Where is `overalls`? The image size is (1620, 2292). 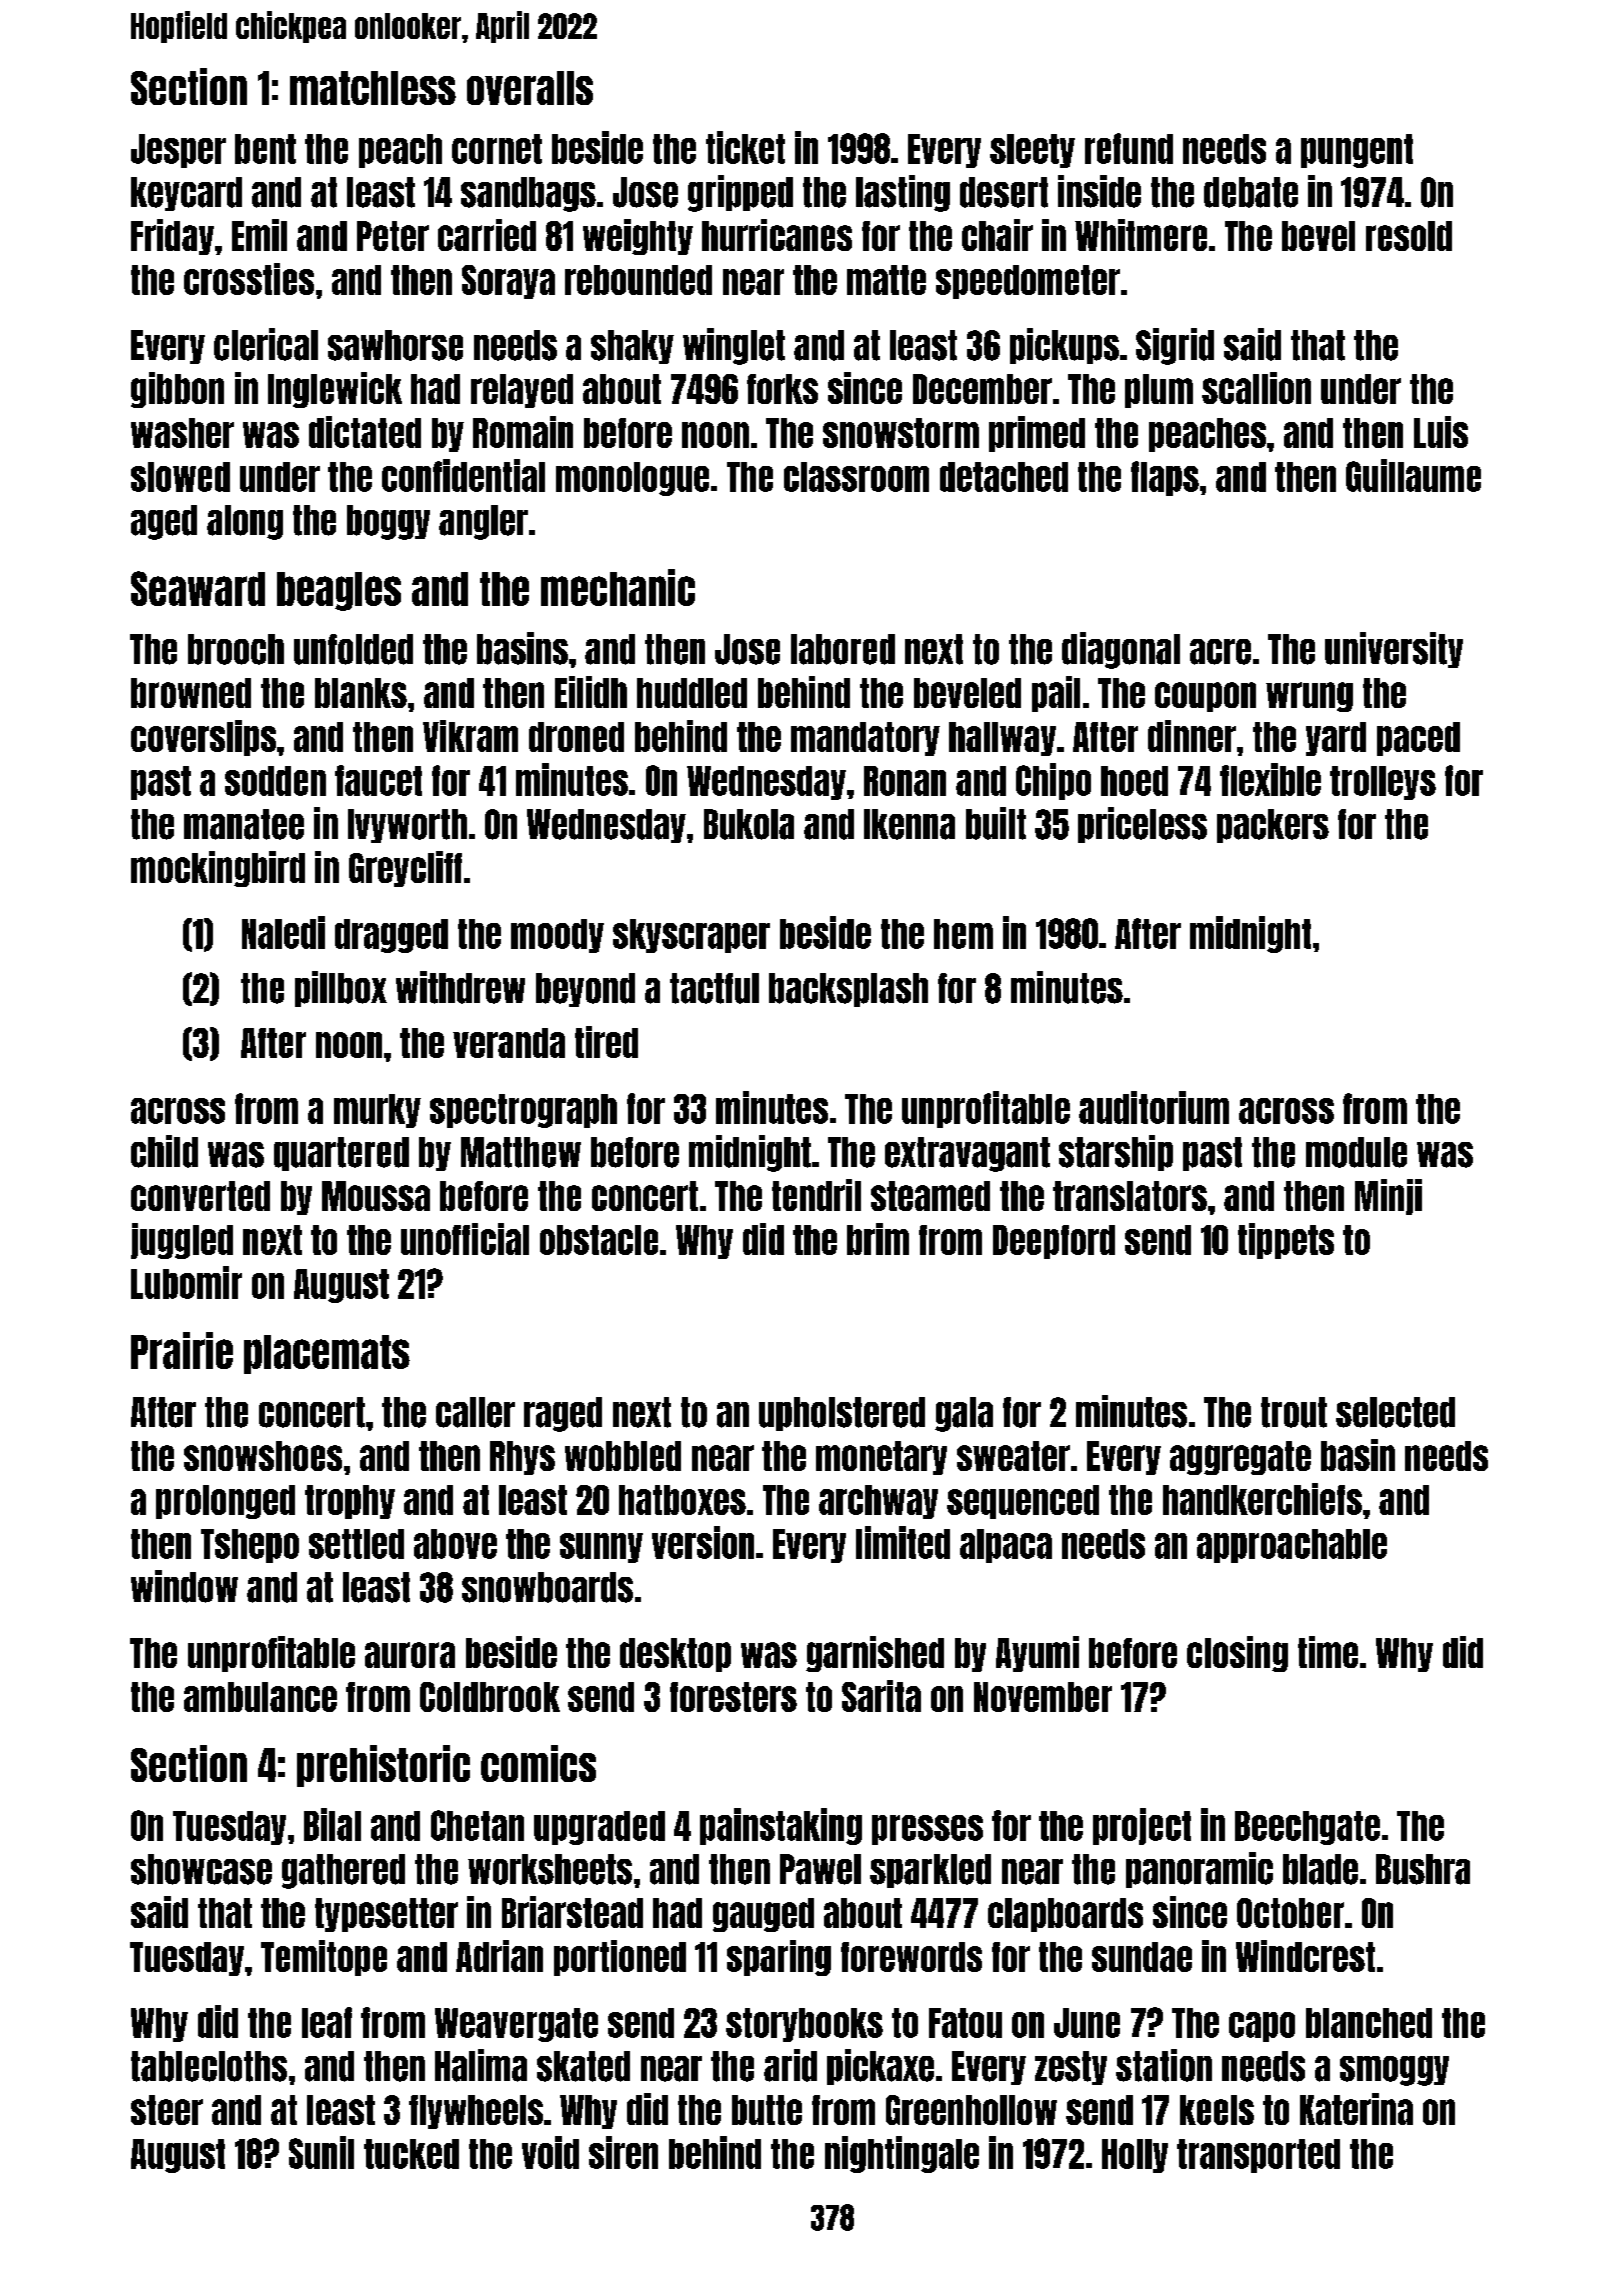 overalls is located at coordinates (530, 88).
